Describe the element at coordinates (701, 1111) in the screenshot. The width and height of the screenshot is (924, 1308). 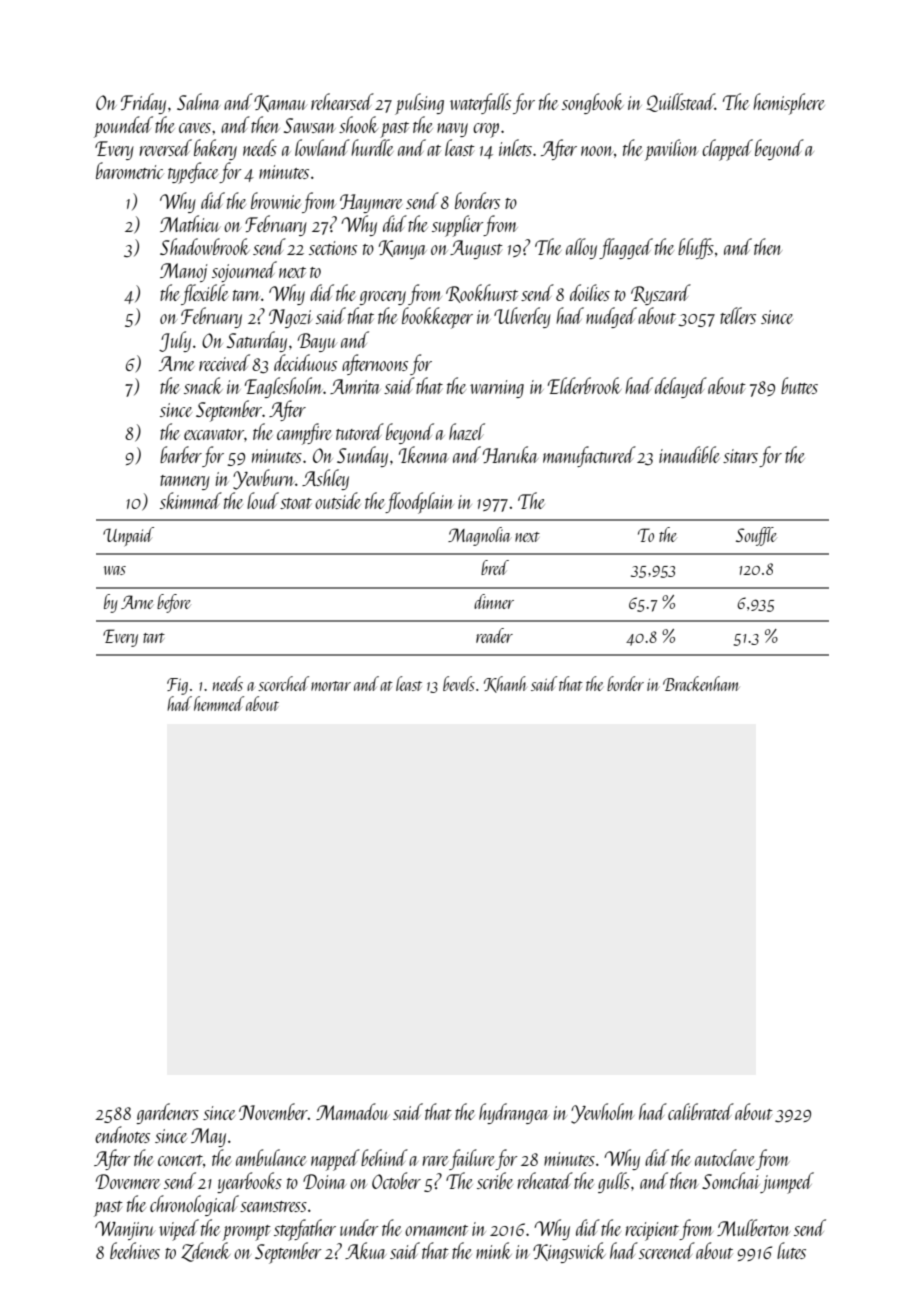
I see `calibrated` at that location.
